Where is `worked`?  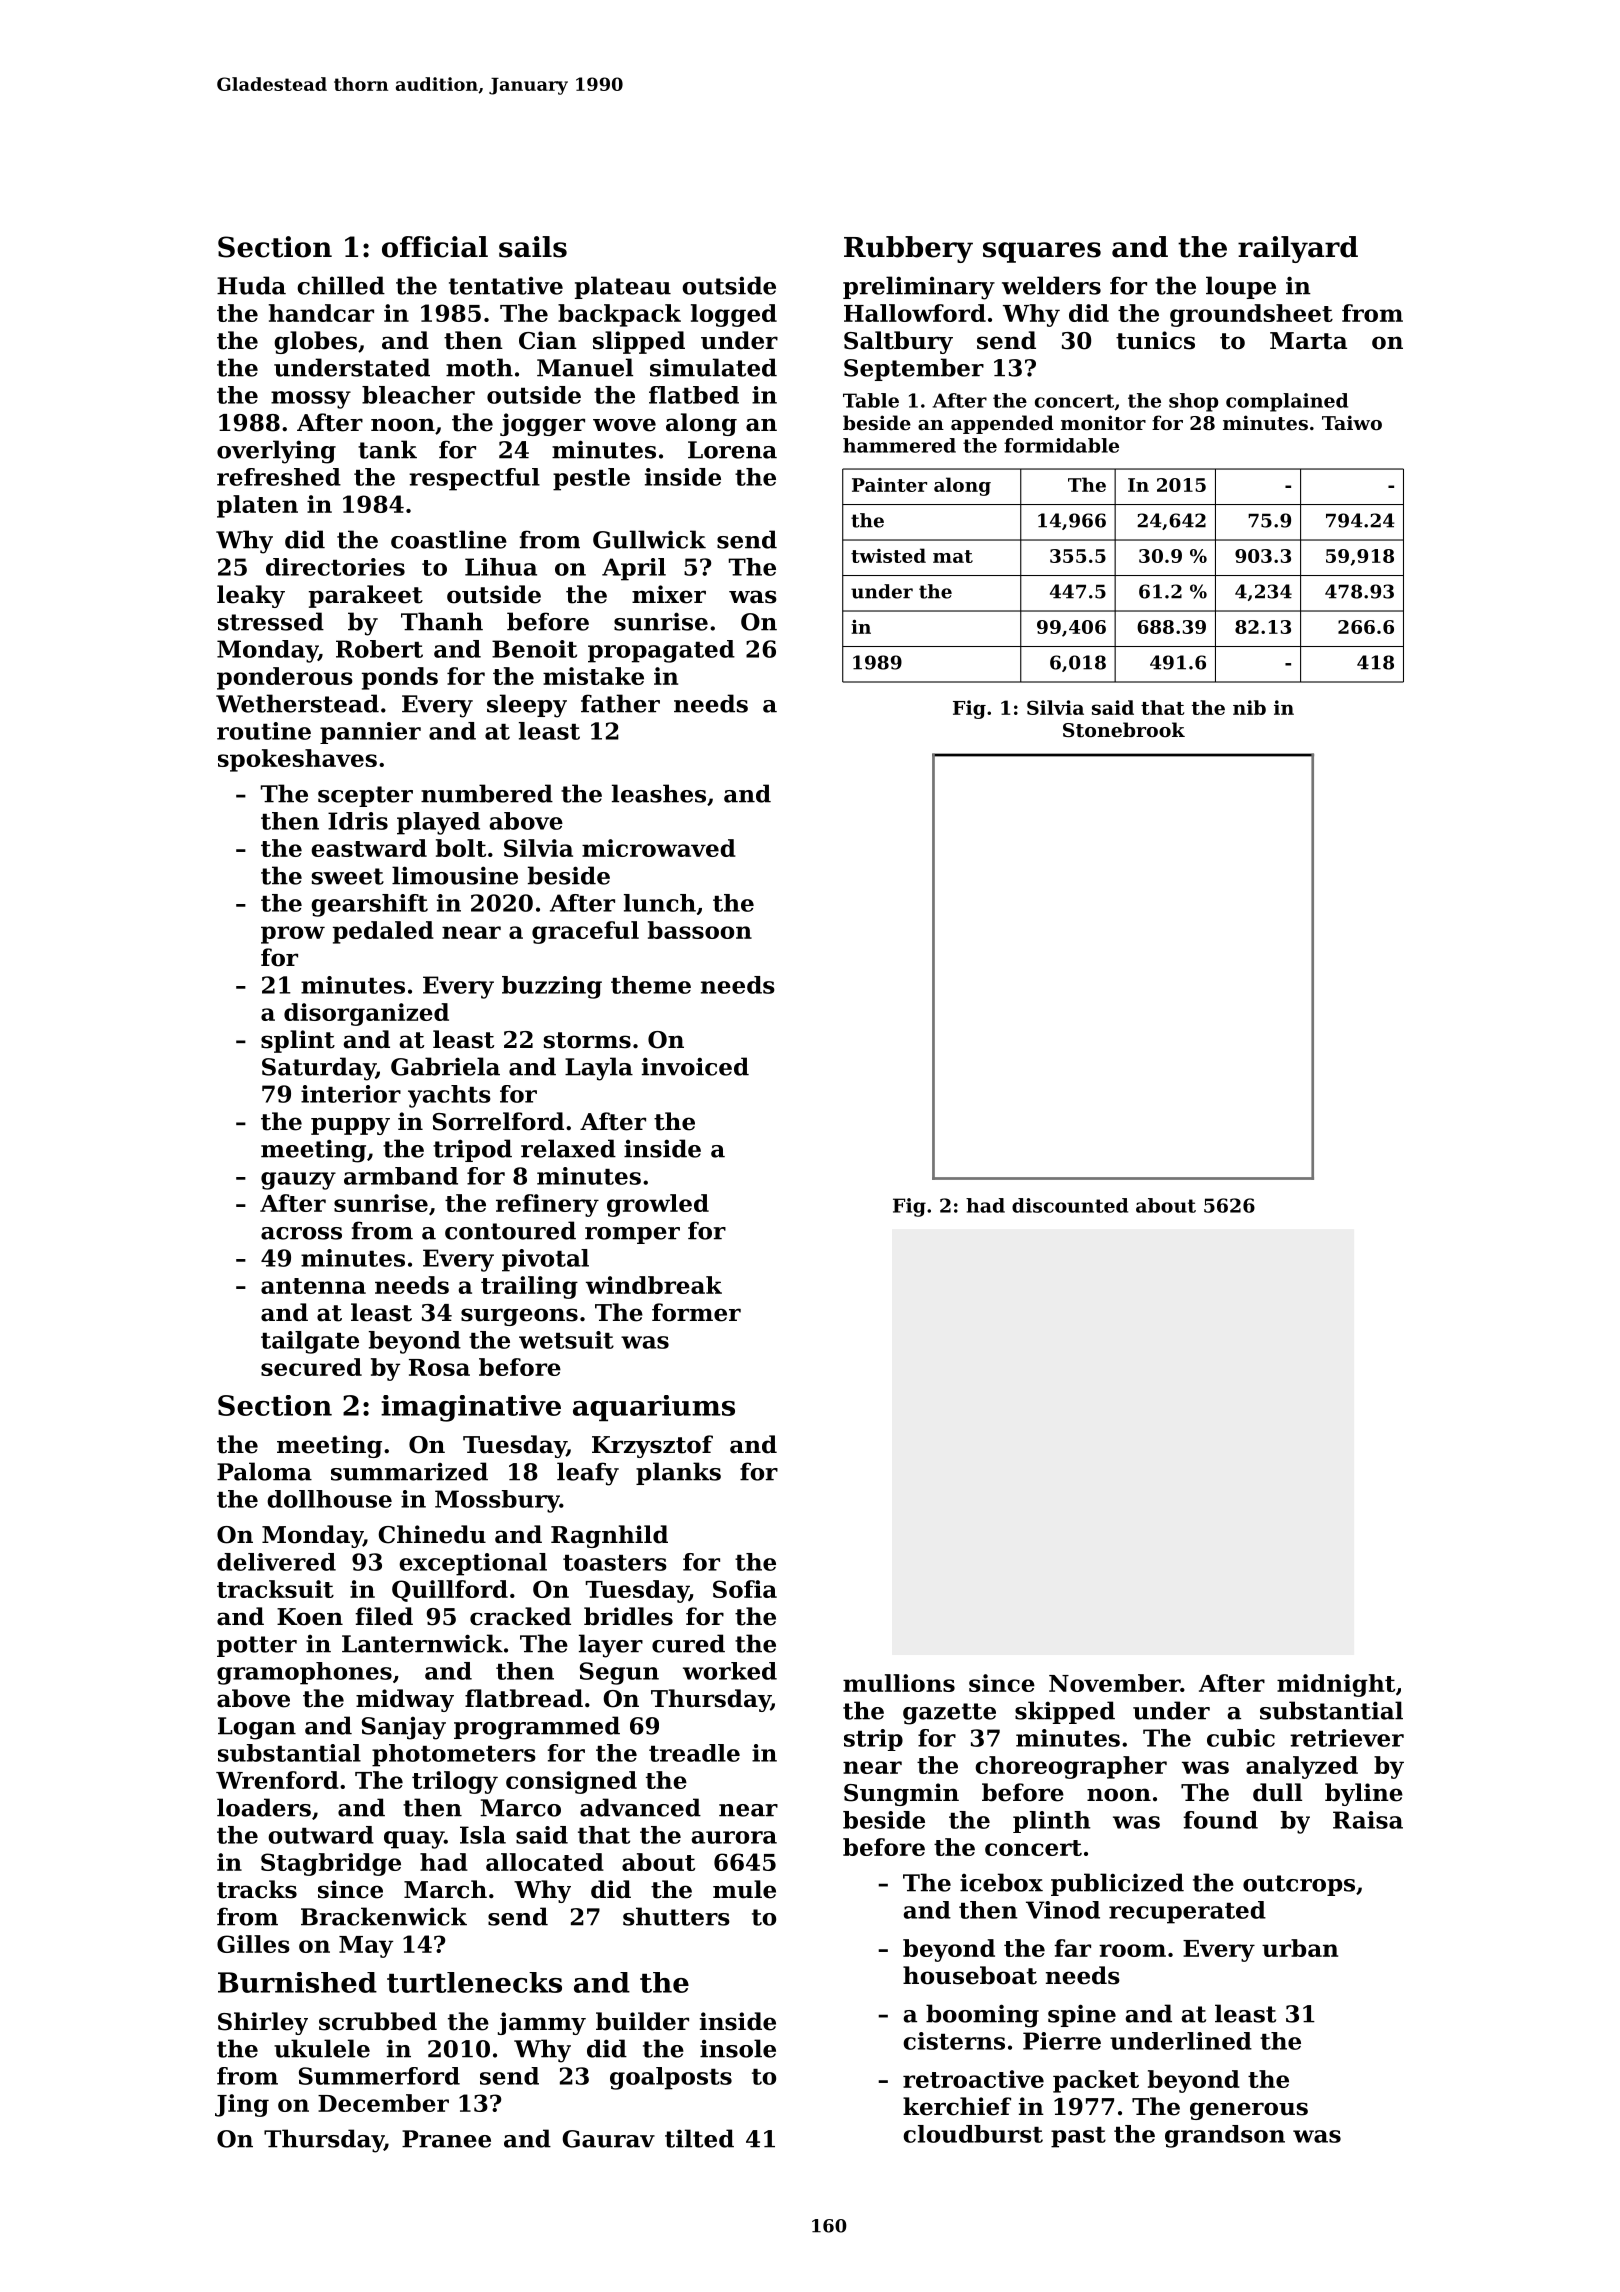 worked is located at coordinates (730, 1671).
